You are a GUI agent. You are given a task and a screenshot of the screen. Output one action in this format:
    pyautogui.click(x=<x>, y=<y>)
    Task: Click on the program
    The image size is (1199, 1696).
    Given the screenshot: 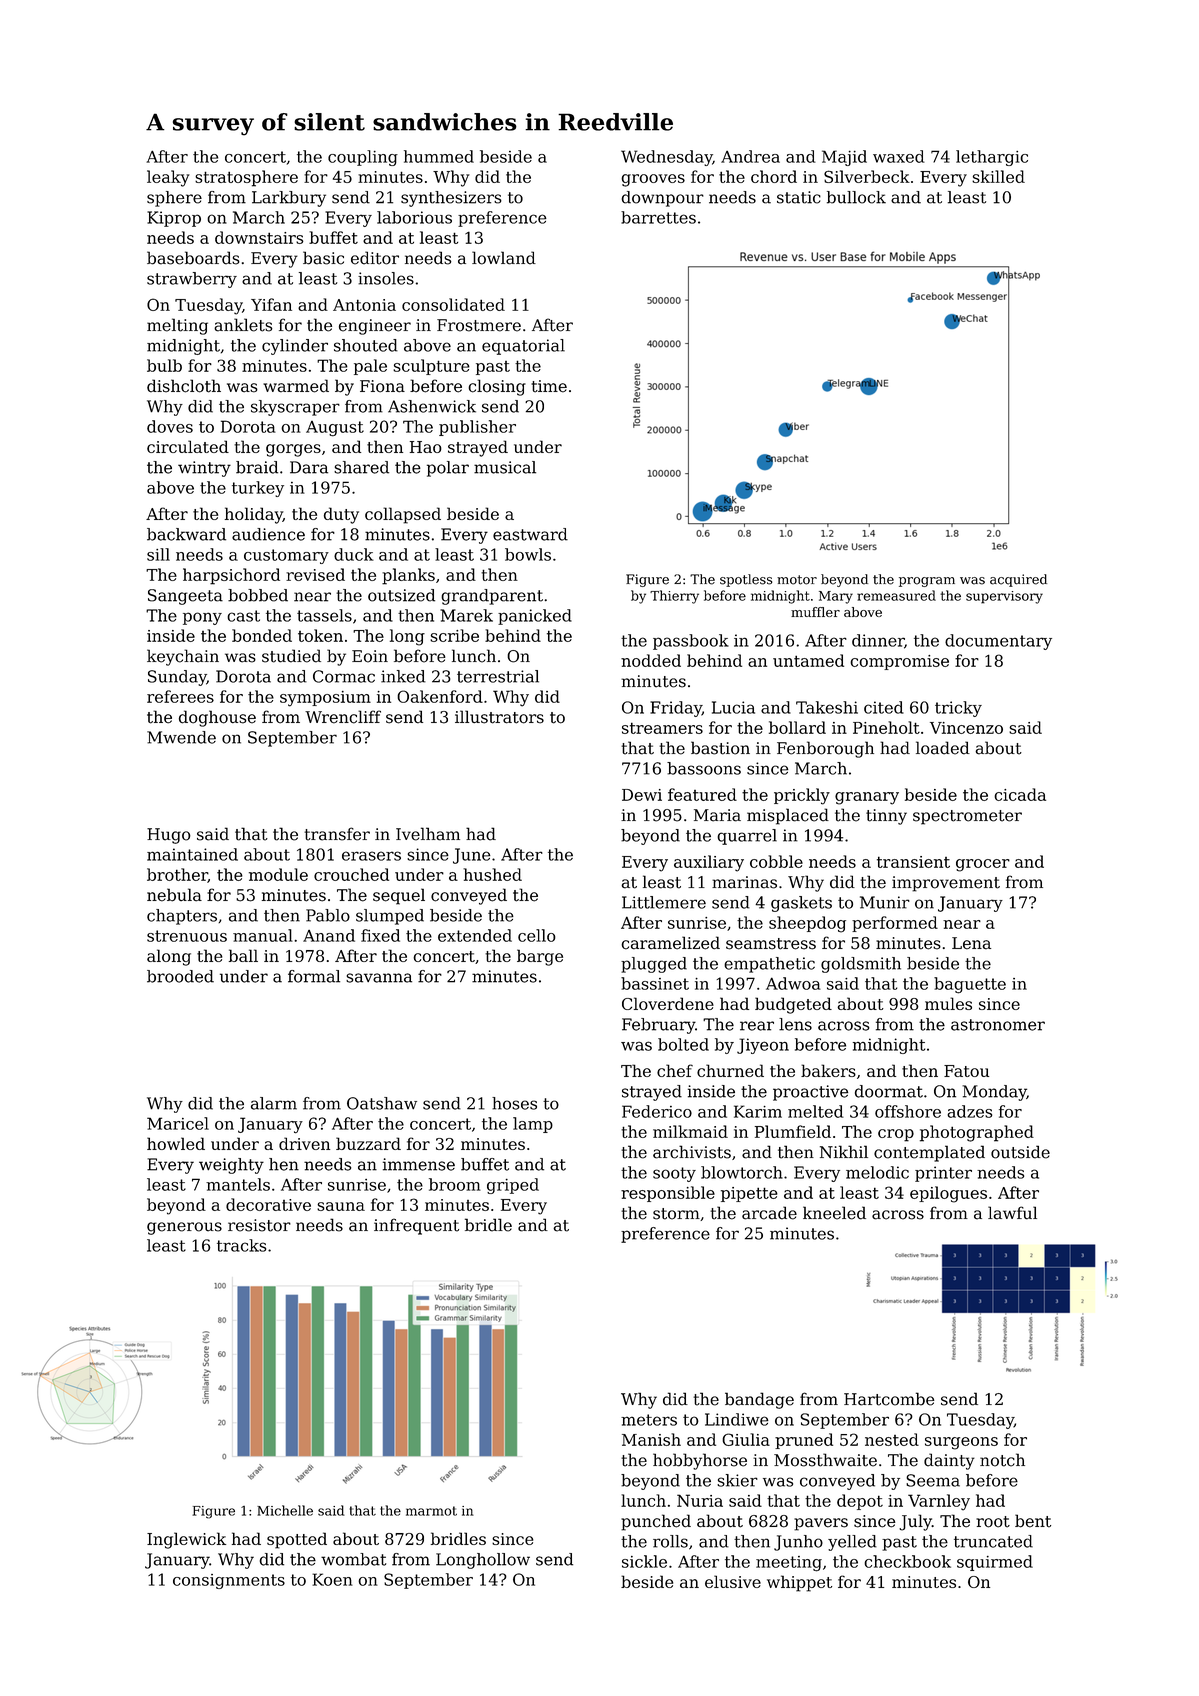 What is the action you would take?
    pyautogui.click(x=927, y=582)
